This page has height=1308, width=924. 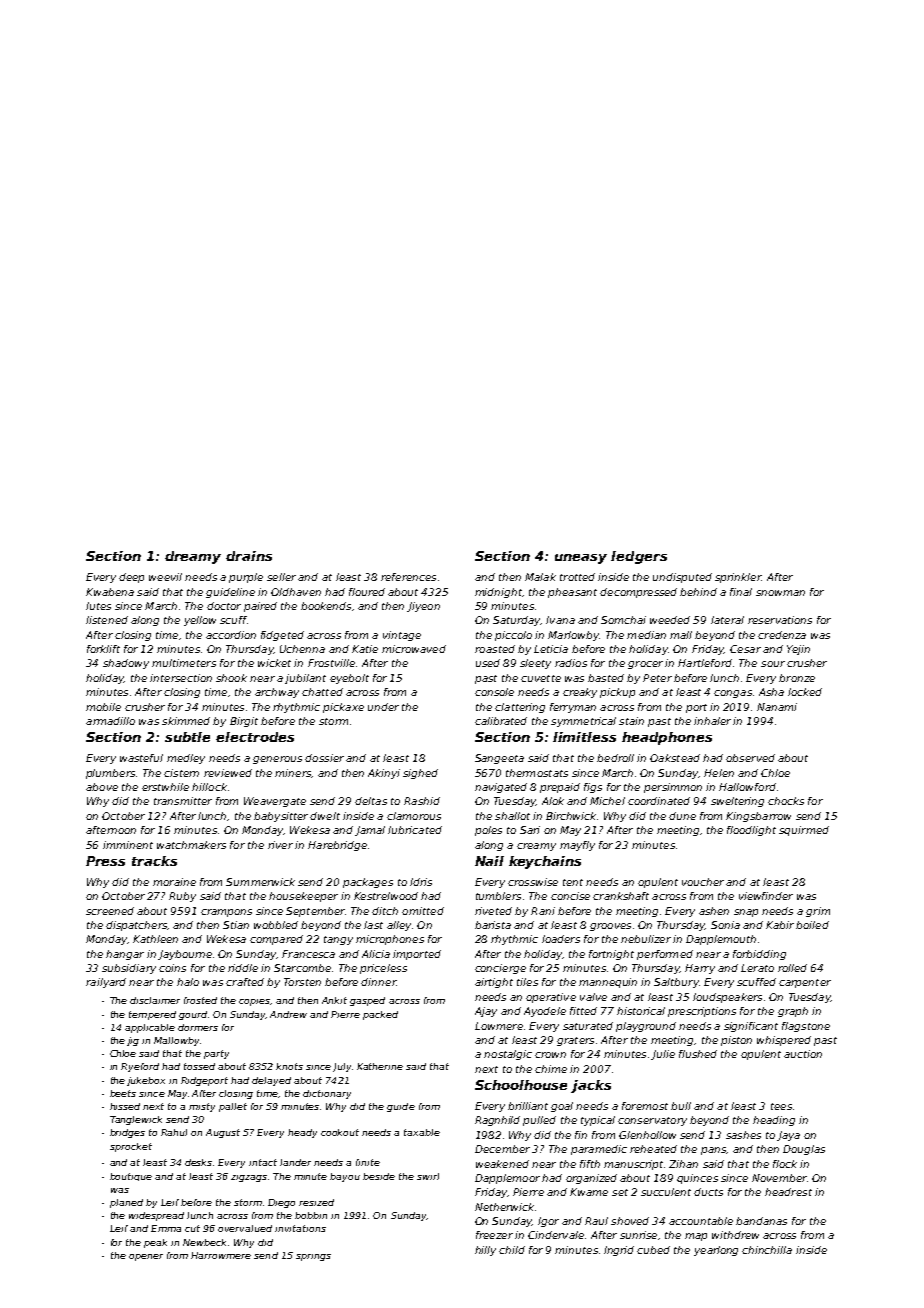 What do you see at coordinates (136, 926) in the page?
I see `dispatchers` at bounding box center [136, 926].
